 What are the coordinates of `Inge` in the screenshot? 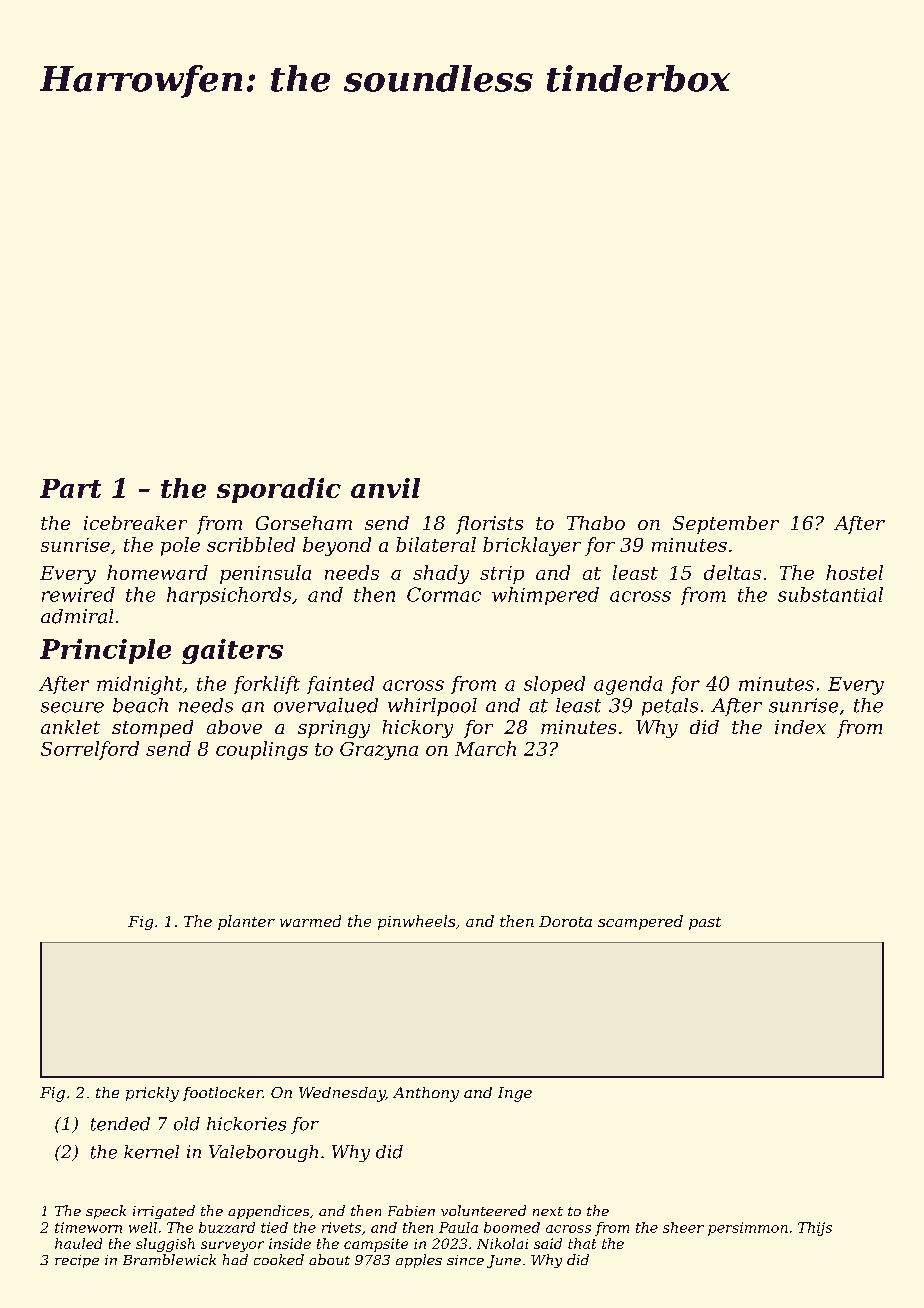 It's located at (515, 1094).
